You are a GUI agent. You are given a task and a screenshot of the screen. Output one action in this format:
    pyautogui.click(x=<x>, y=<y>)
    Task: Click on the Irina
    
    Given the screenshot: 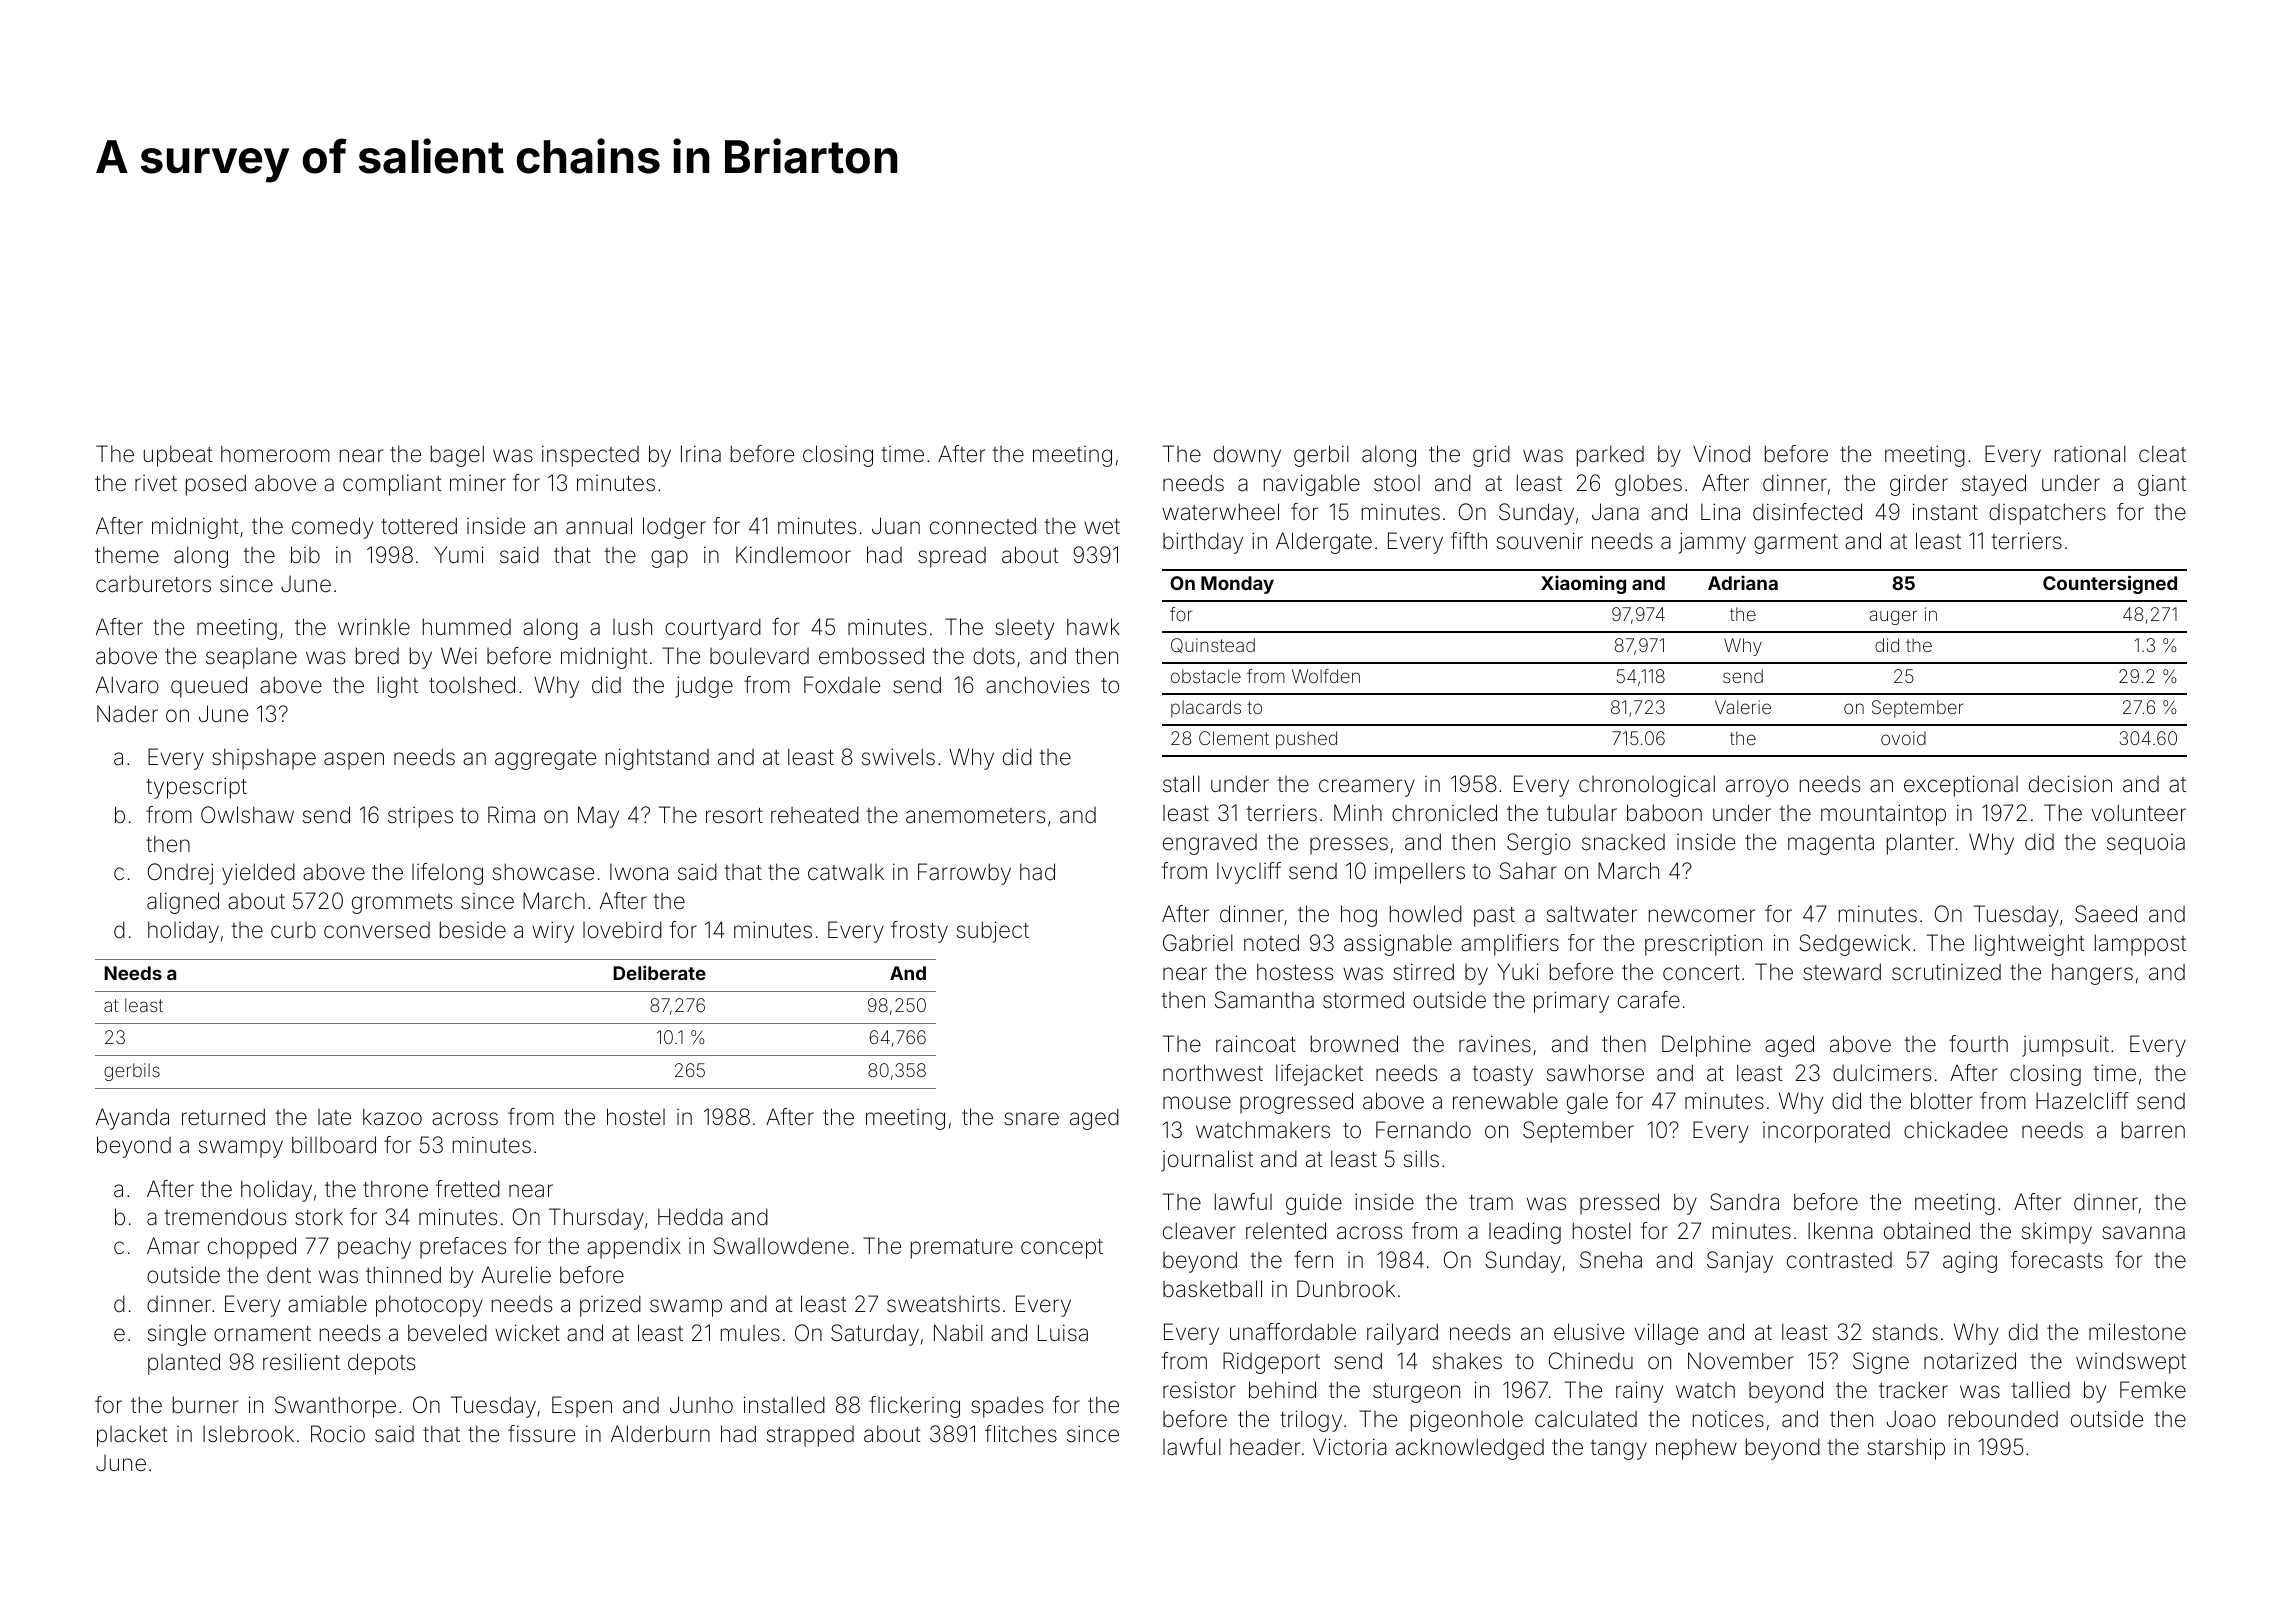 What is the action you would take?
    pyautogui.click(x=701, y=454)
